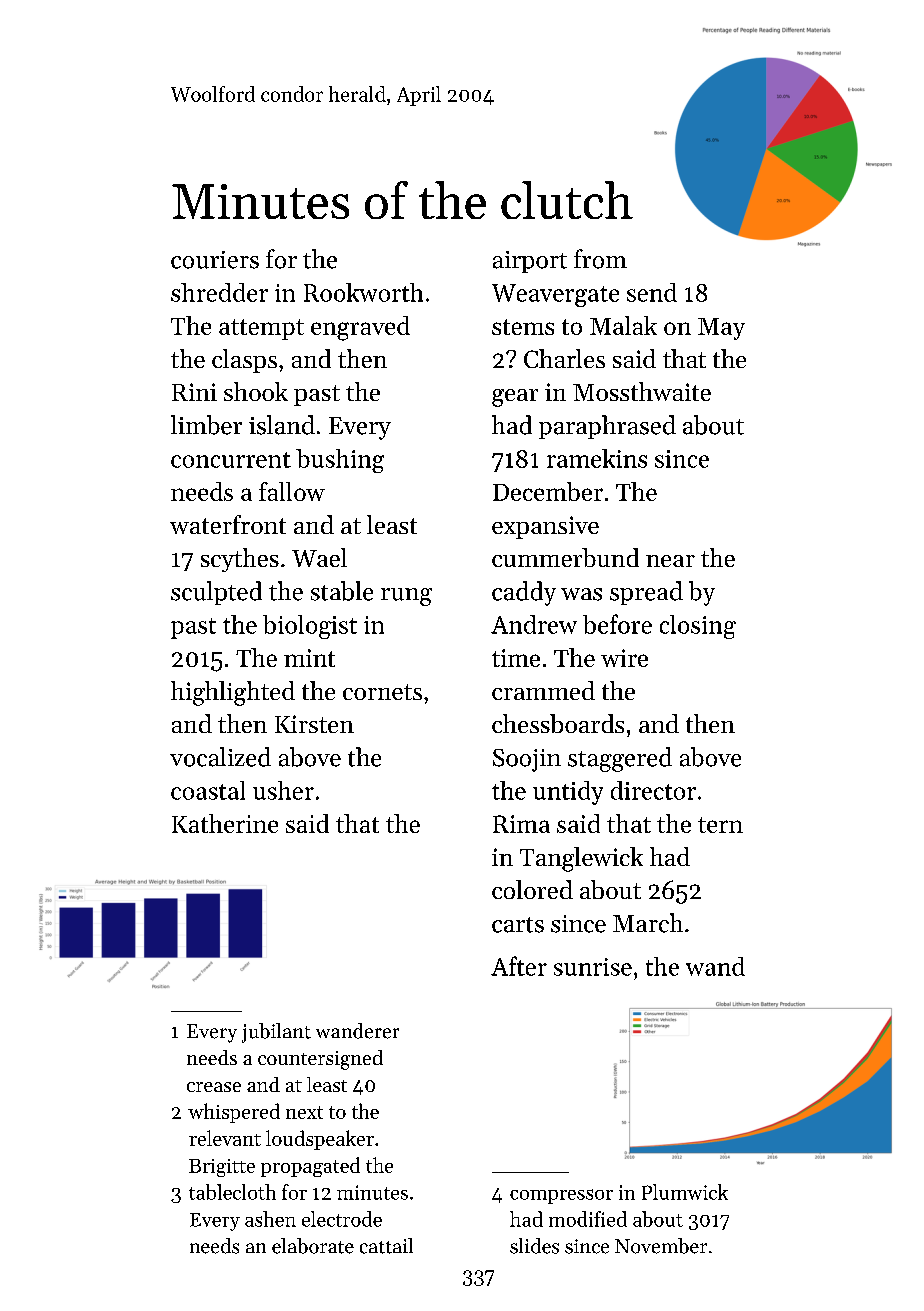  Describe the element at coordinates (215, 260) in the page. I see `couriers` at that location.
